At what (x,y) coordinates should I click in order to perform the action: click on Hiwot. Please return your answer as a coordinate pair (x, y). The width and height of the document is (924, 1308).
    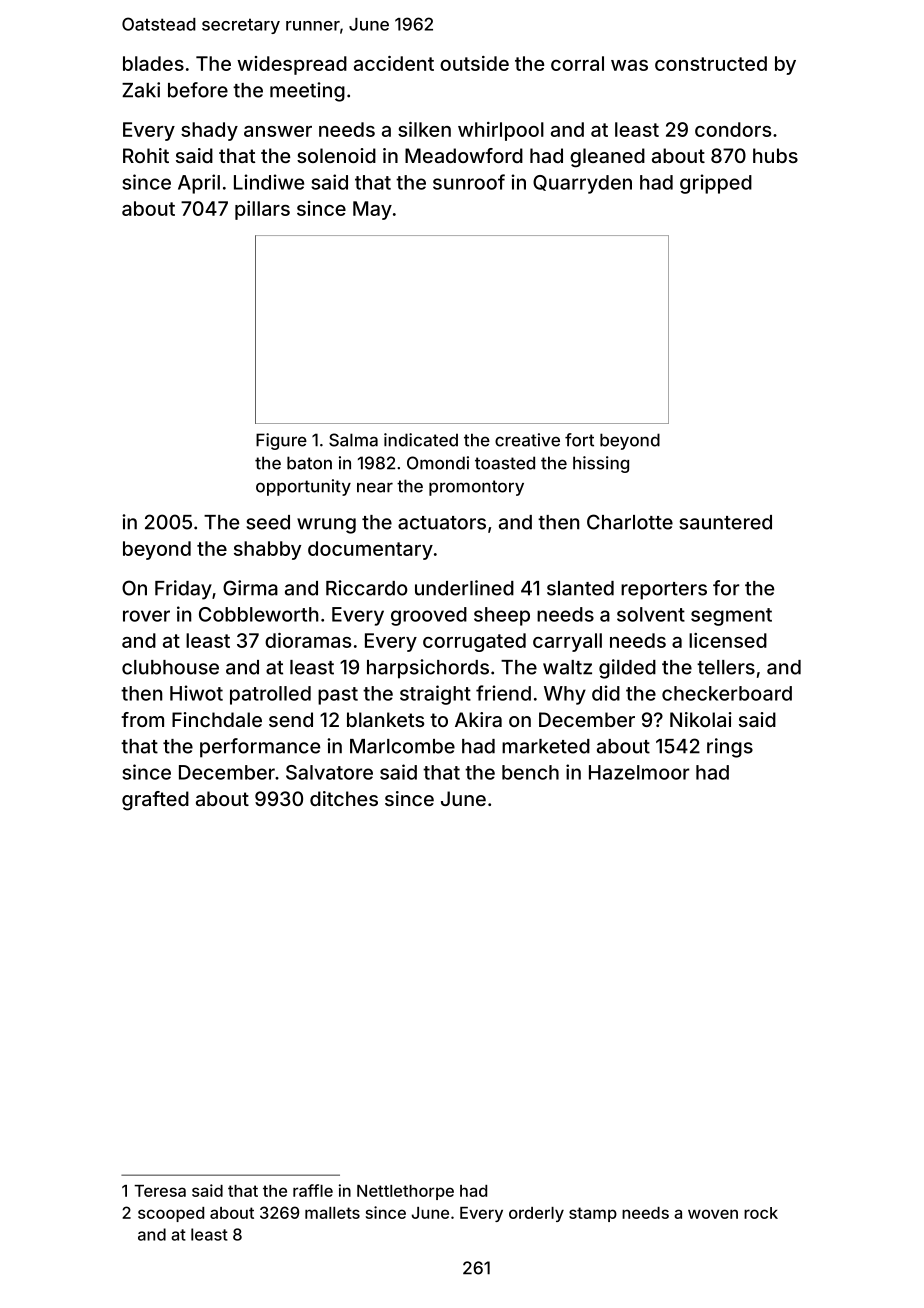
    Looking at the image, I should click on (196, 693).
